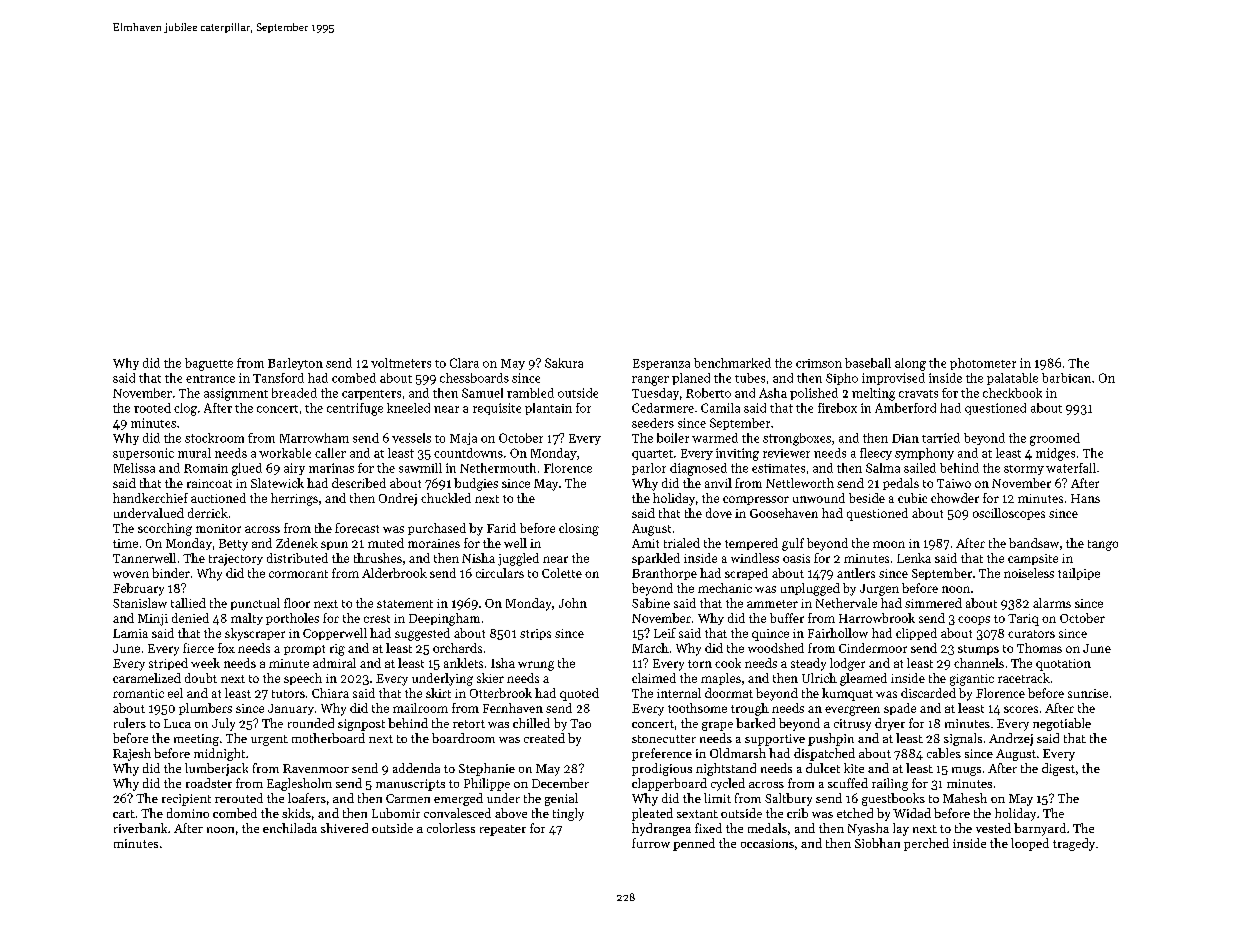  What do you see at coordinates (651, 843) in the screenshot?
I see `furrow` at bounding box center [651, 843].
